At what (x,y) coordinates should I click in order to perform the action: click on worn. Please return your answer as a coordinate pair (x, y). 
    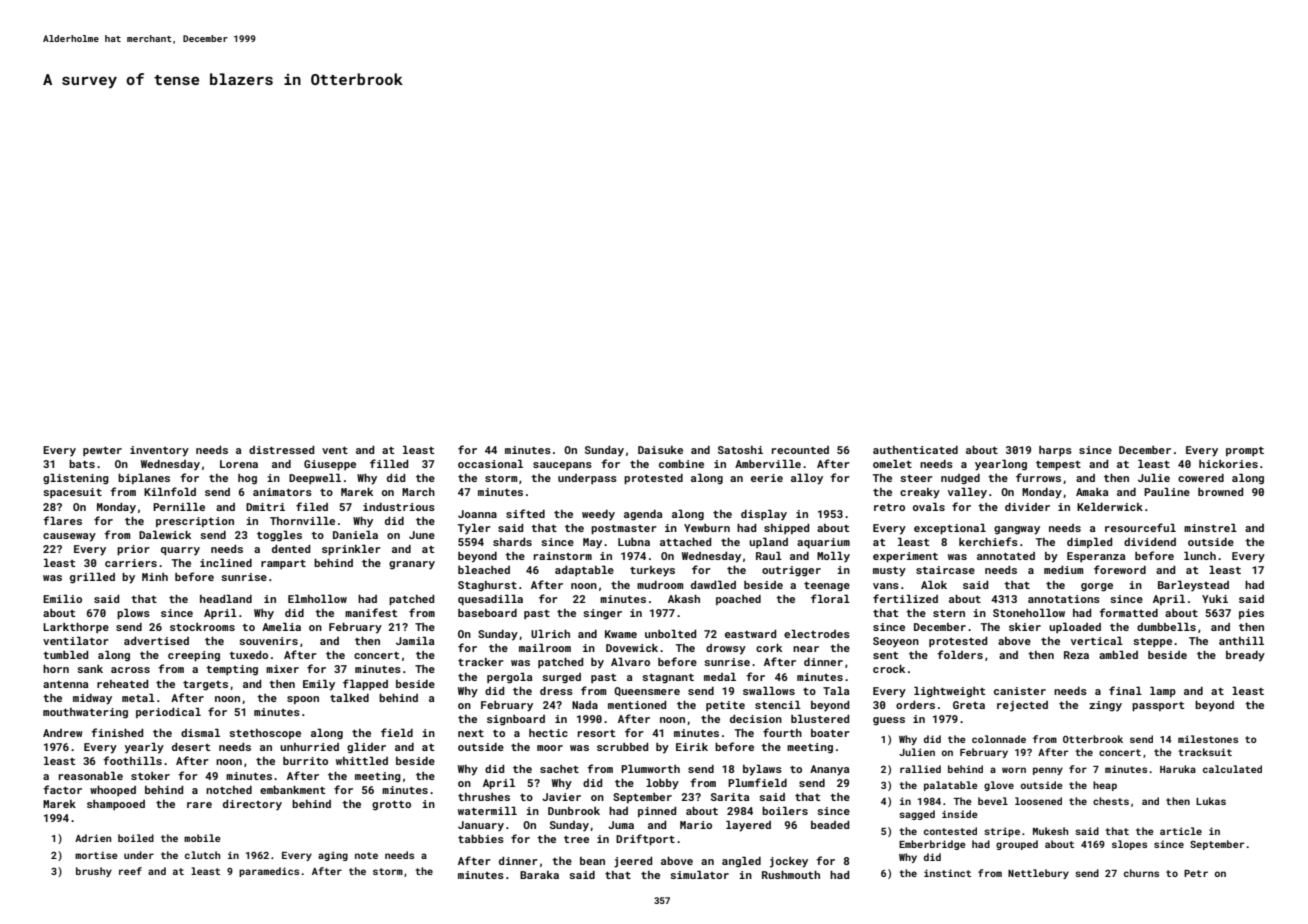
    Looking at the image, I should click on (1014, 770).
